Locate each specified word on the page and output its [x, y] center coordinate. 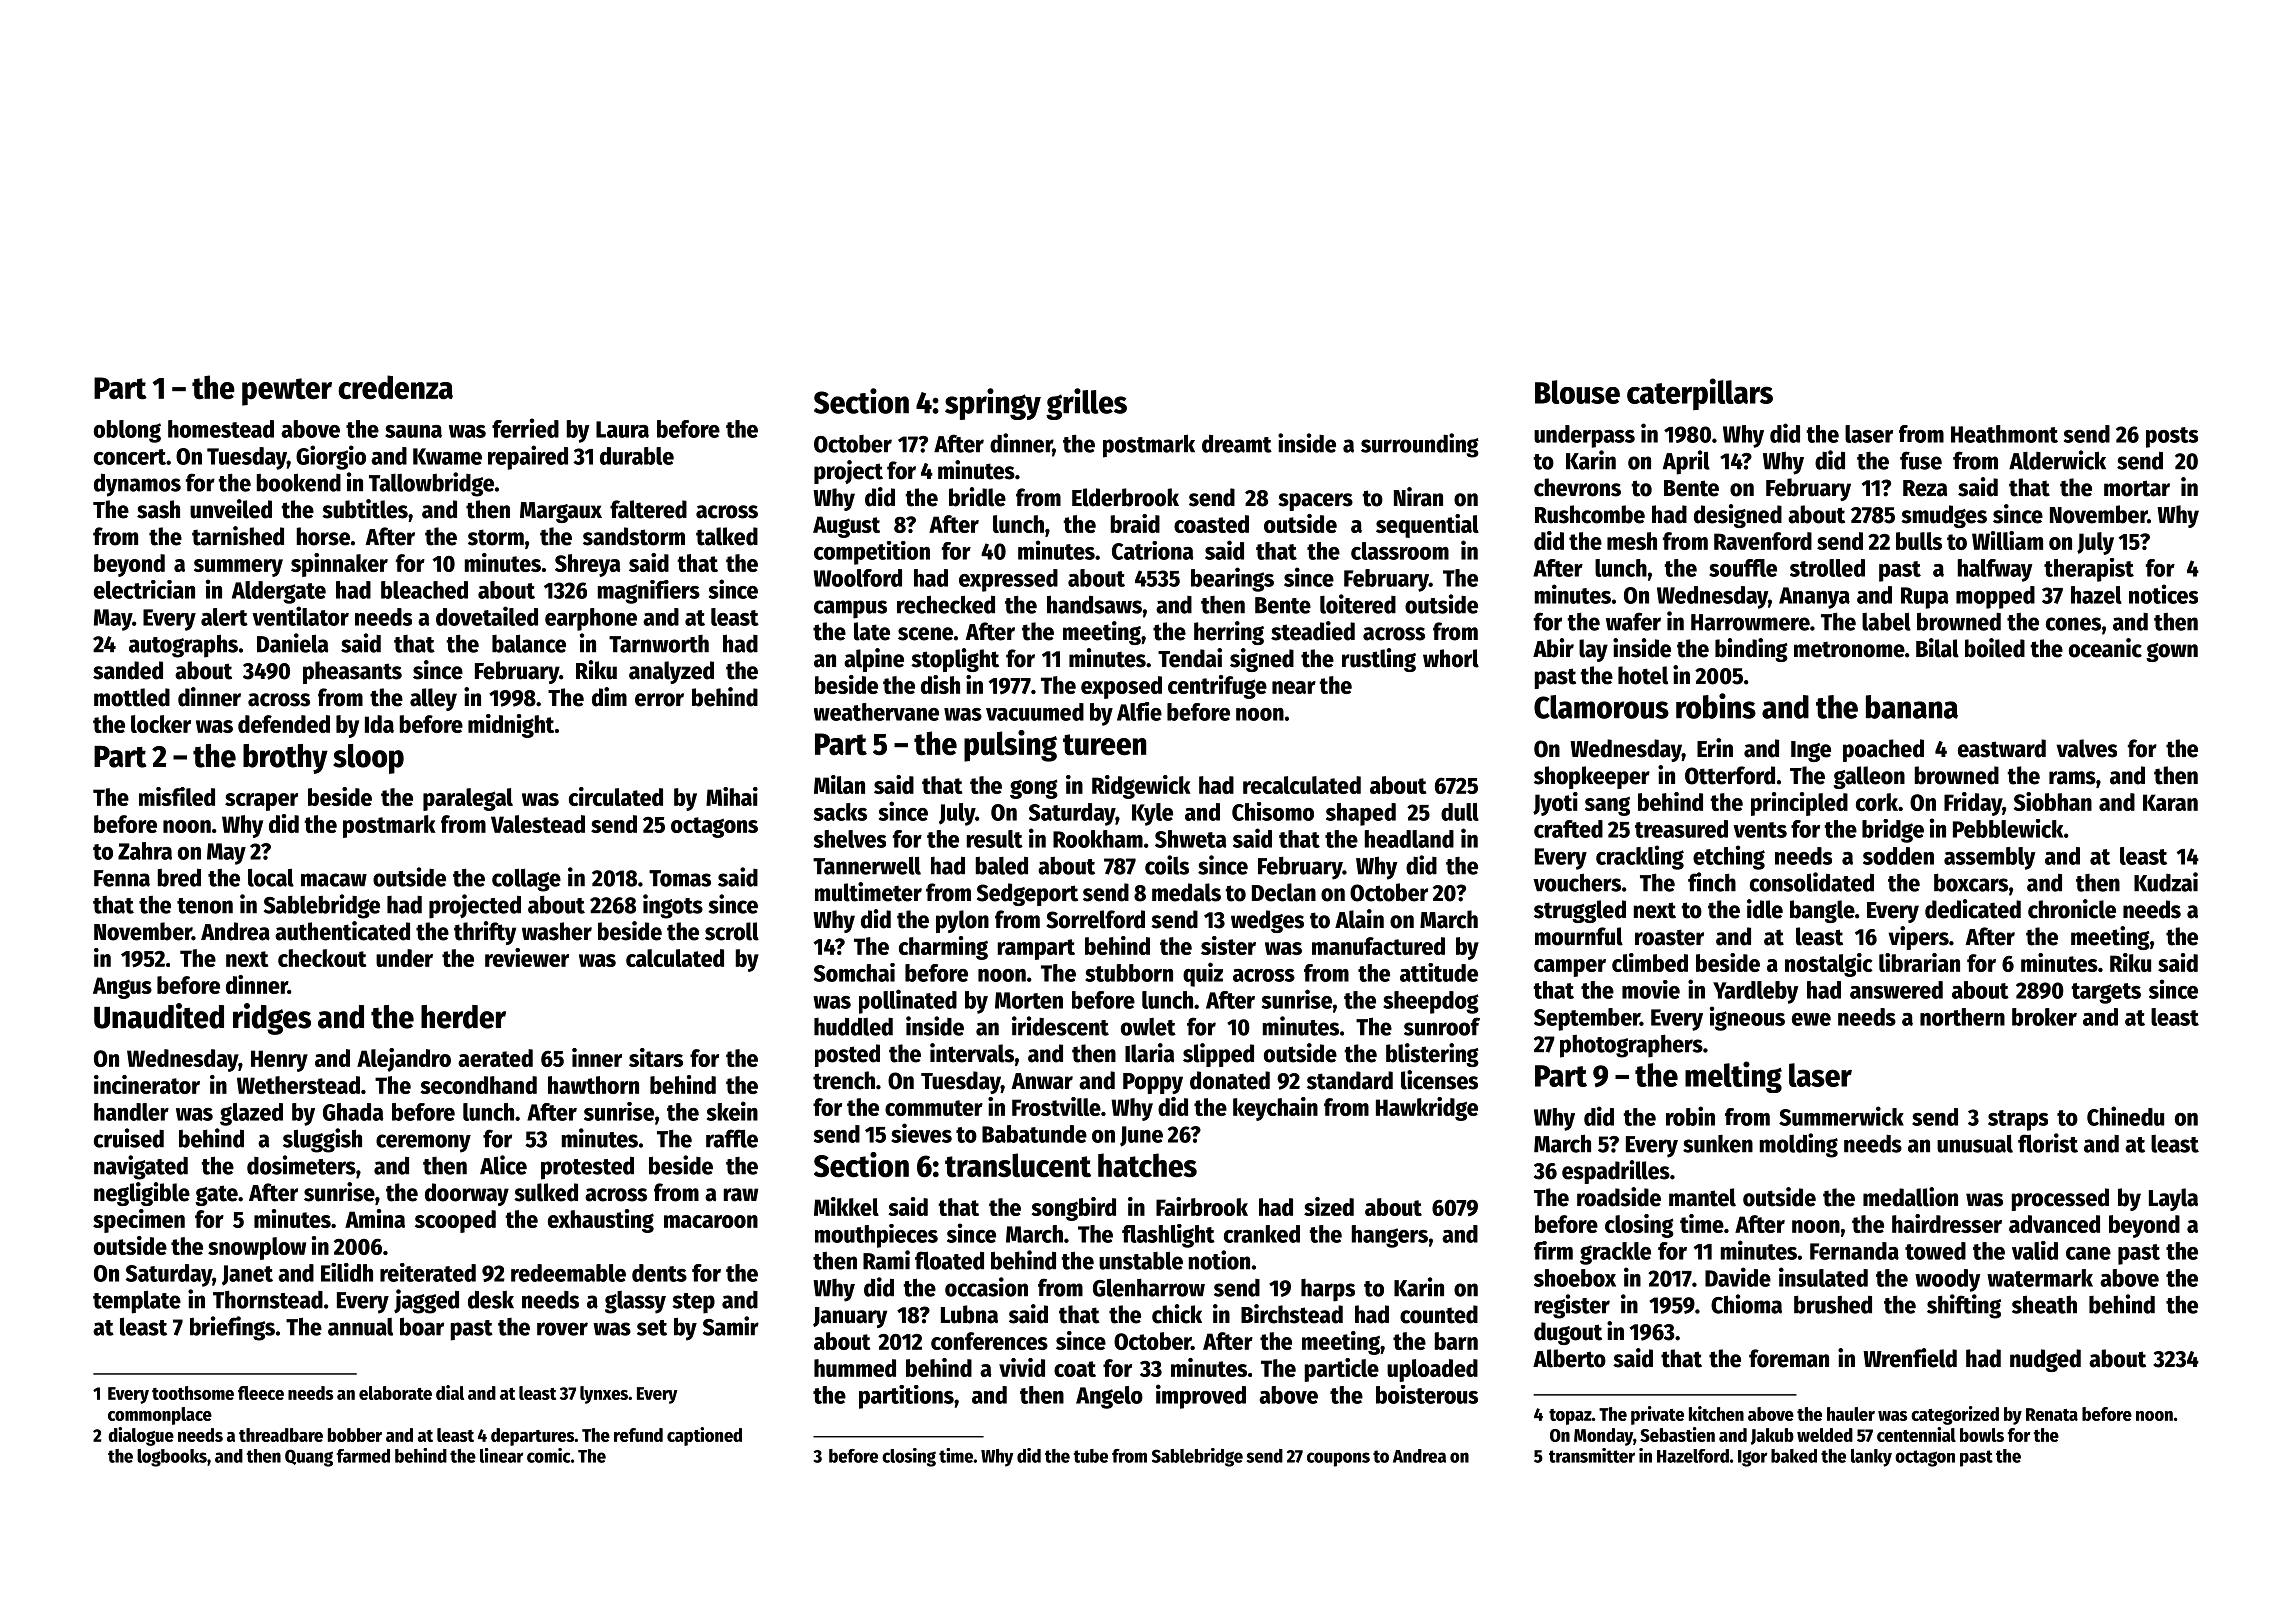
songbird [1073, 1209]
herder [463, 1017]
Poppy [1153, 1083]
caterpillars [1700, 394]
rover [562, 1329]
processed [2060, 1199]
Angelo [1109, 1397]
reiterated [428, 1272]
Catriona [1153, 550]
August [846, 527]
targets [2106, 993]
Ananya [1814, 598]
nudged [2045, 1360]
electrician [144, 589]
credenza [395, 387]
